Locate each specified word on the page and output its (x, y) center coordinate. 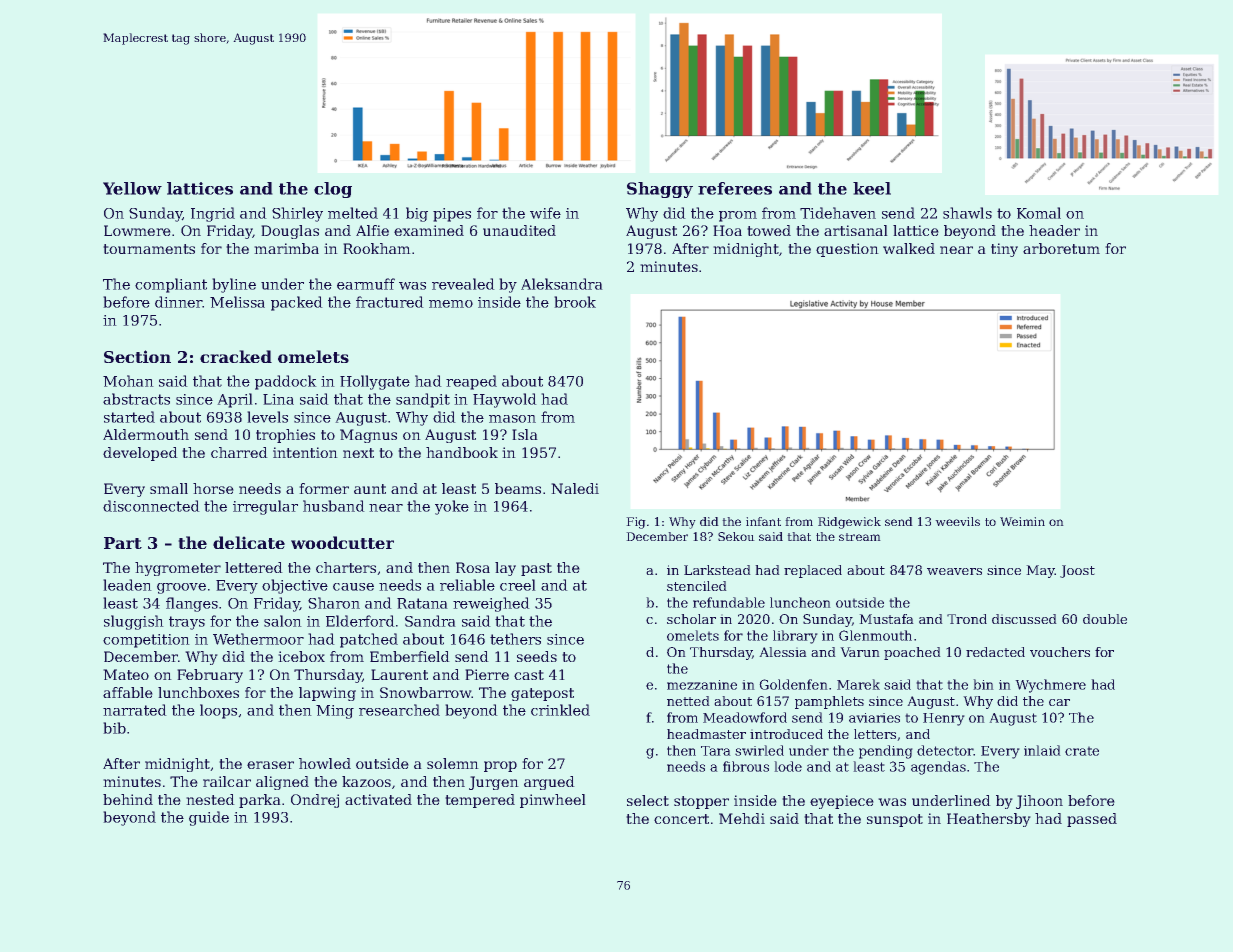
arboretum (1061, 248)
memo (451, 304)
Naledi (575, 488)
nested (210, 799)
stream (860, 537)
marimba (286, 248)
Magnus (368, 436)
